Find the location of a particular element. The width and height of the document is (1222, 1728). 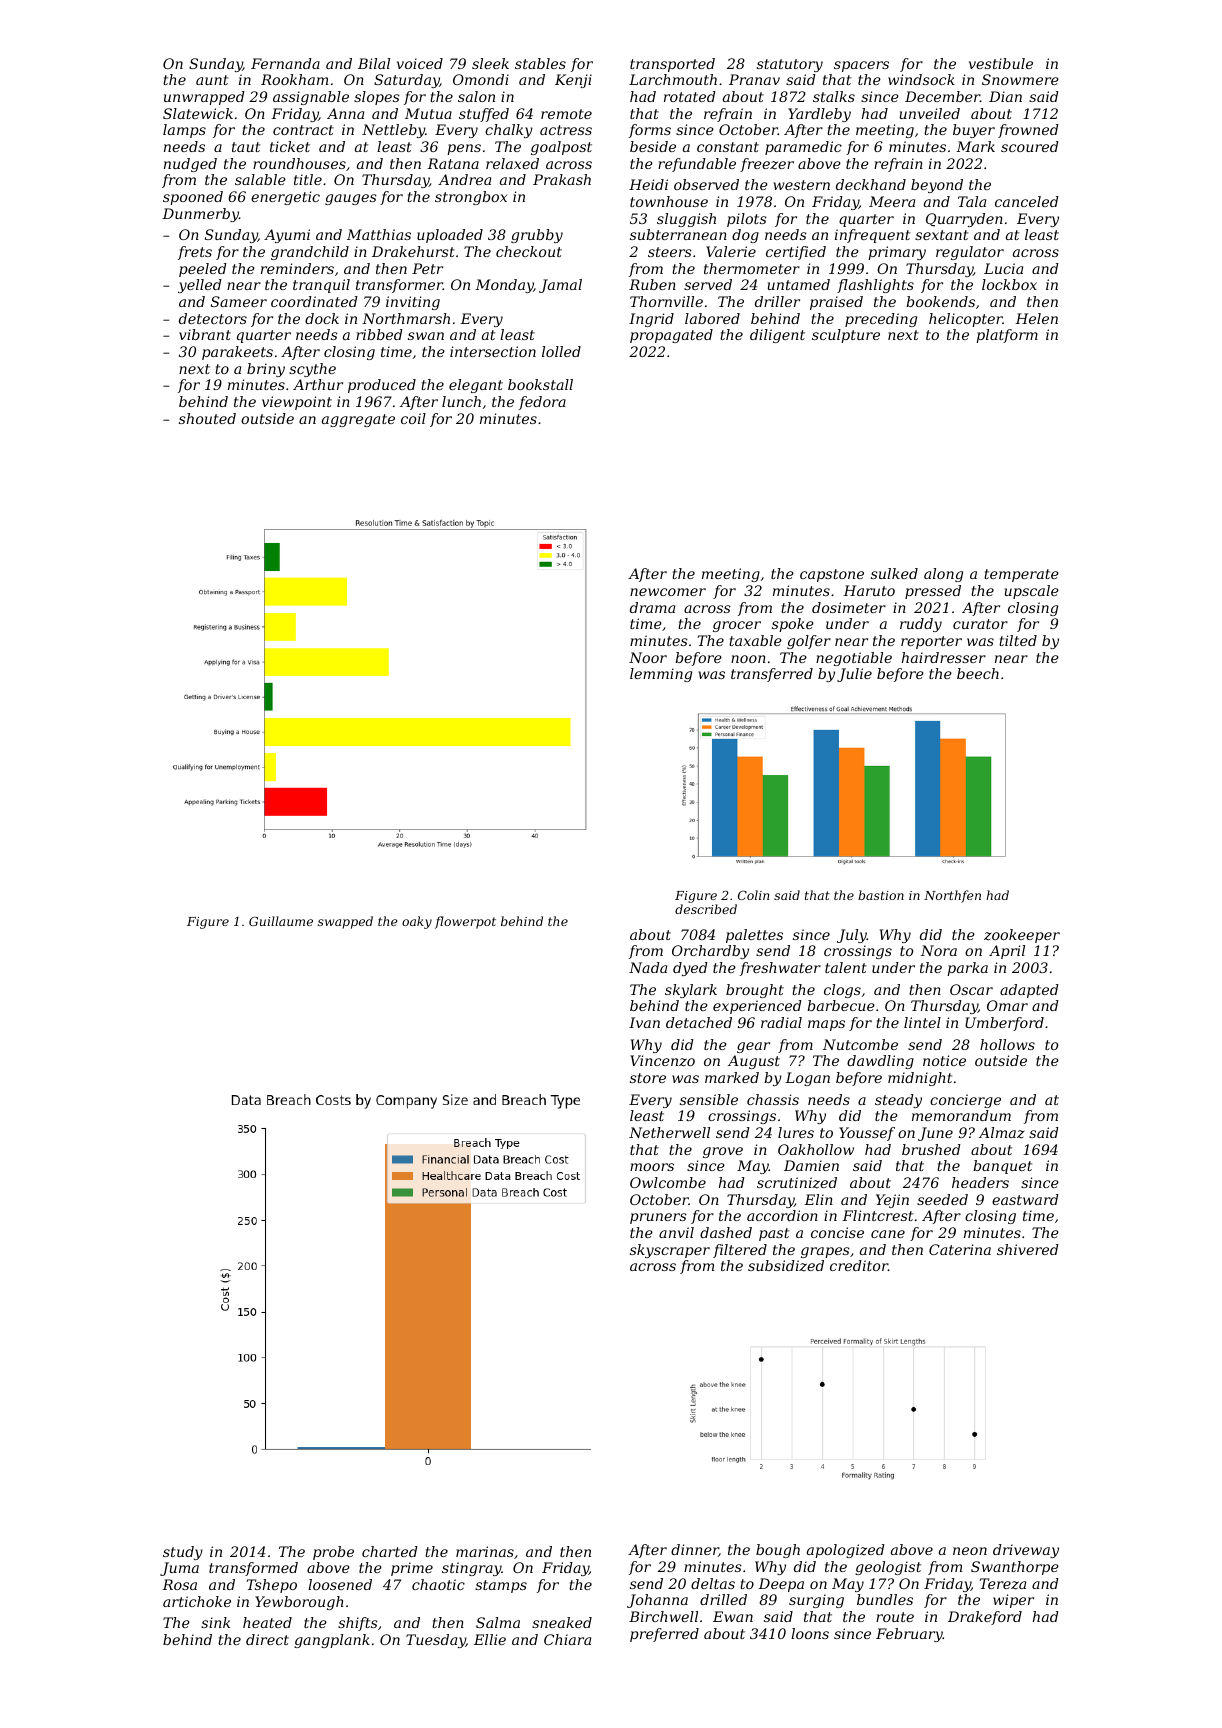

Nada is located at coordinates (648, 967).
